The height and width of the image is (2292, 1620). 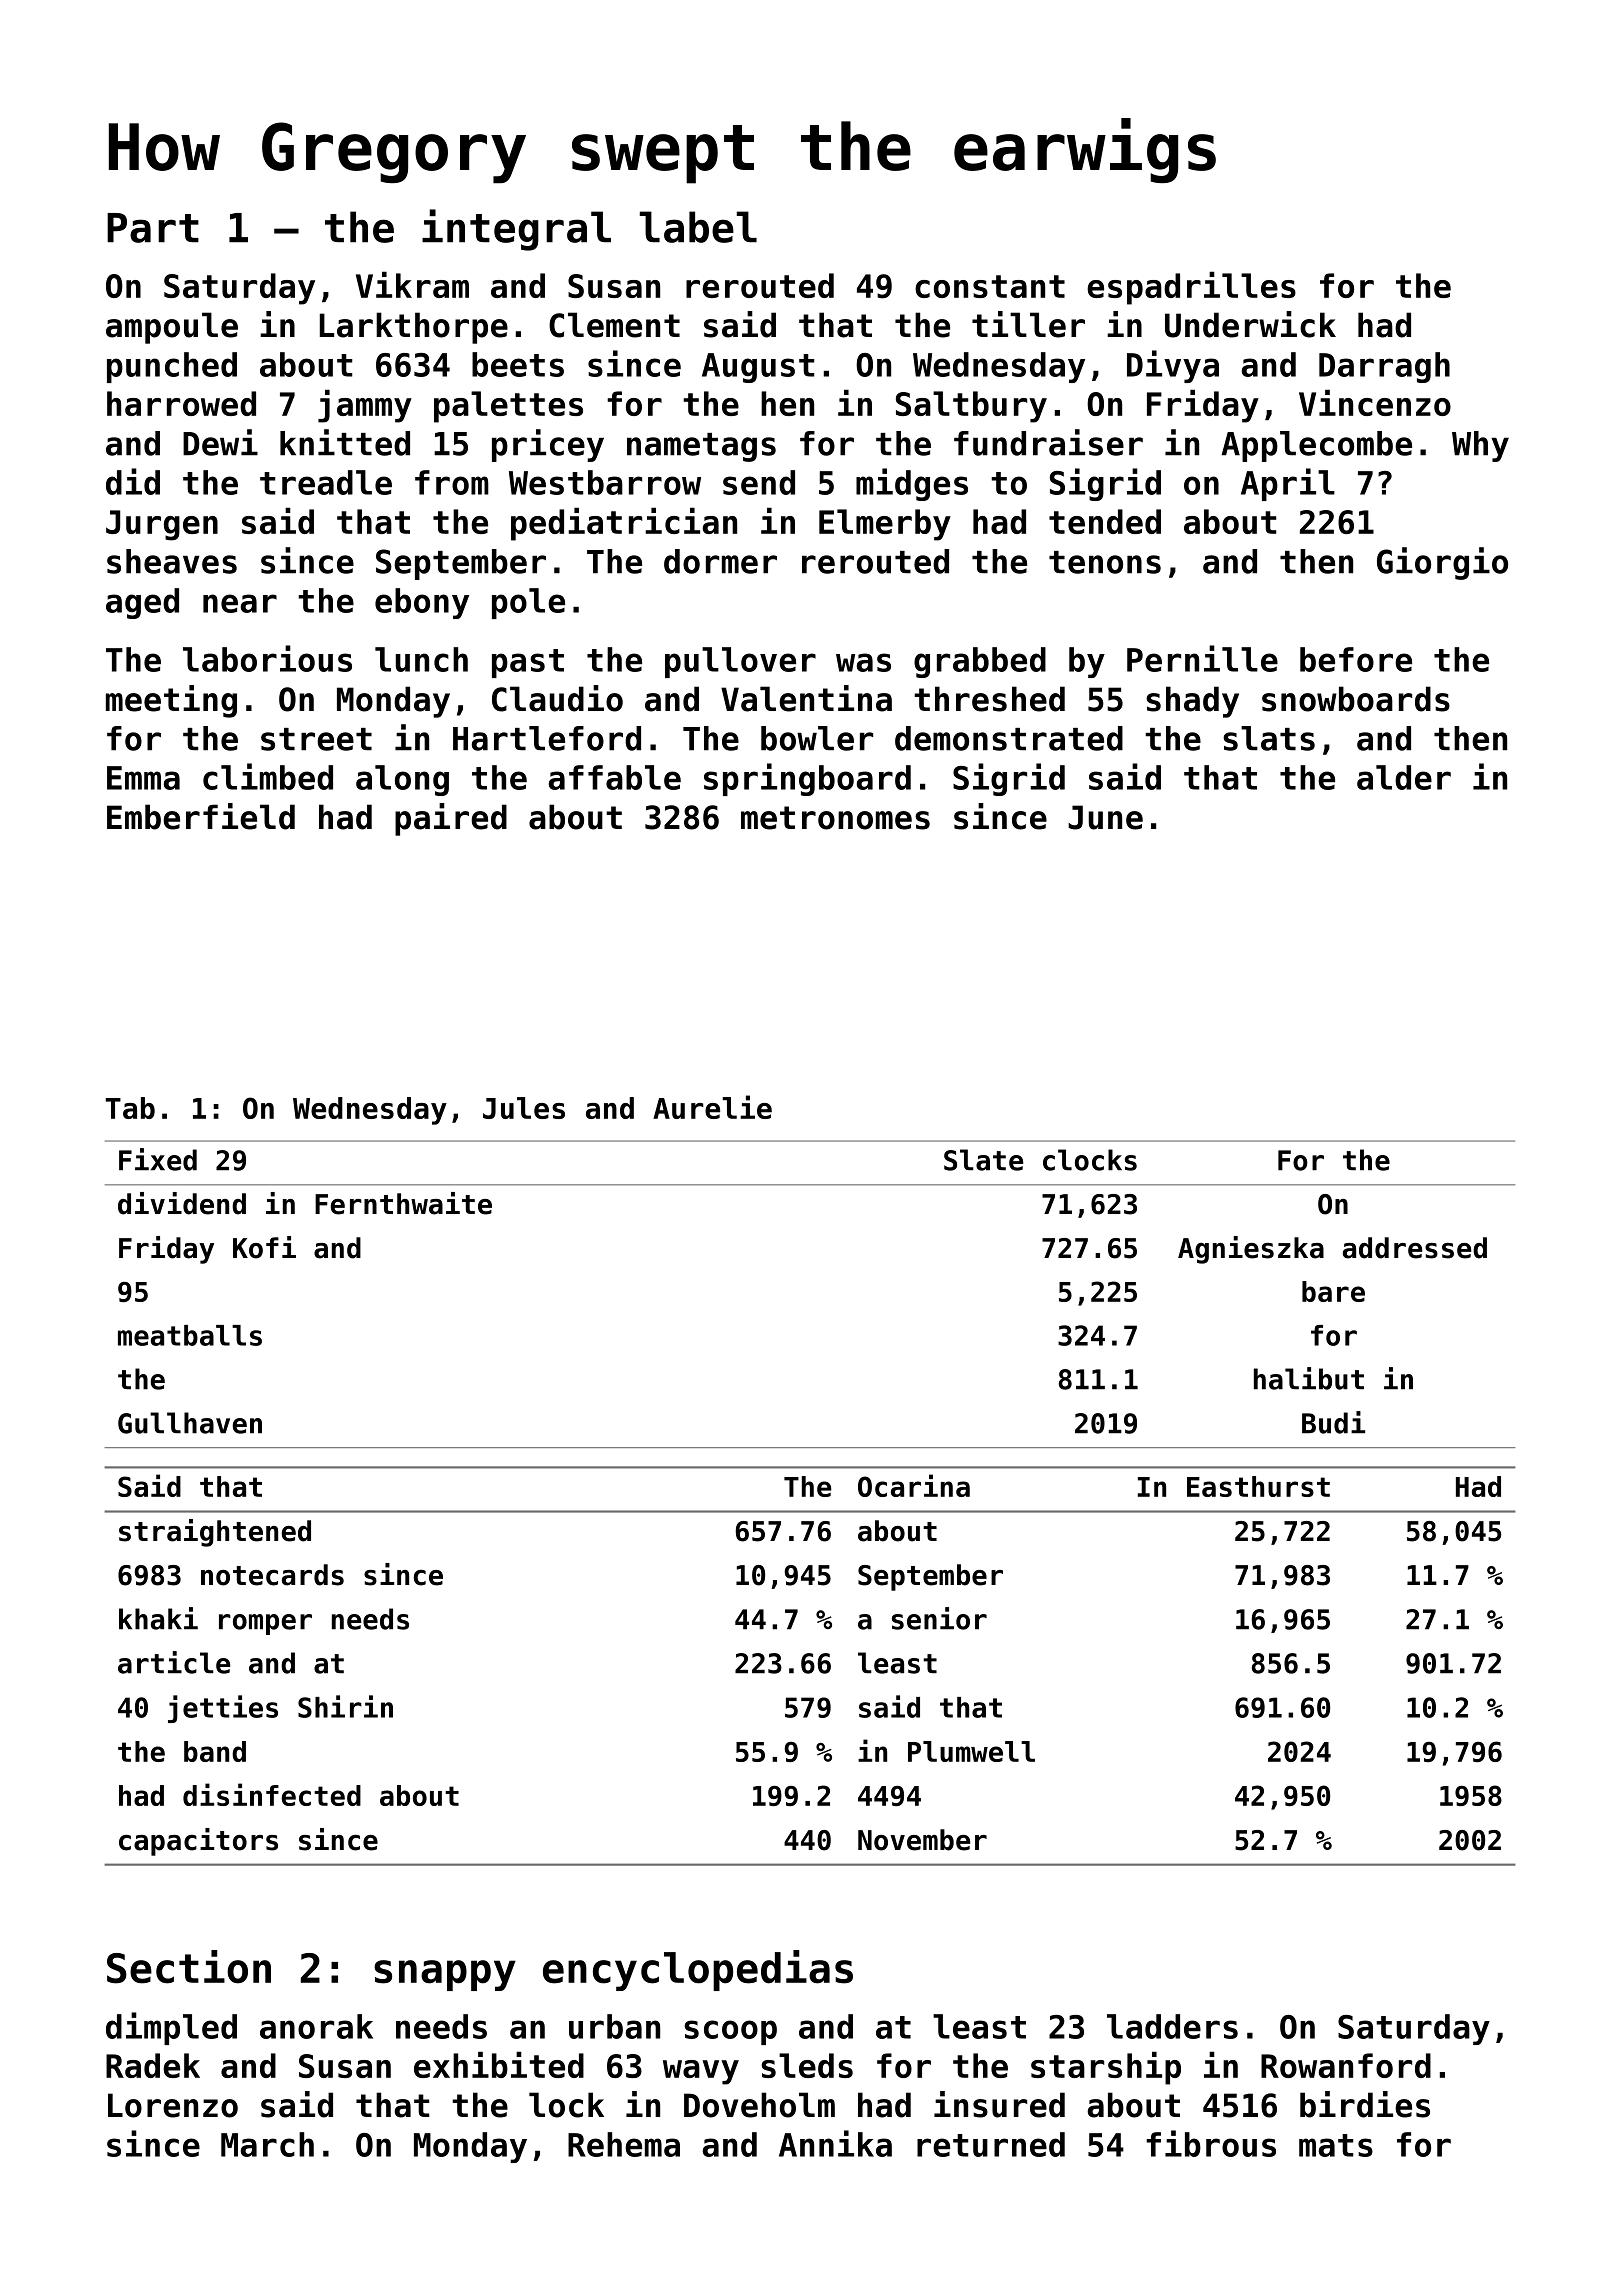 I want to click on Rowanford, so click(x=1346, y=2065).
